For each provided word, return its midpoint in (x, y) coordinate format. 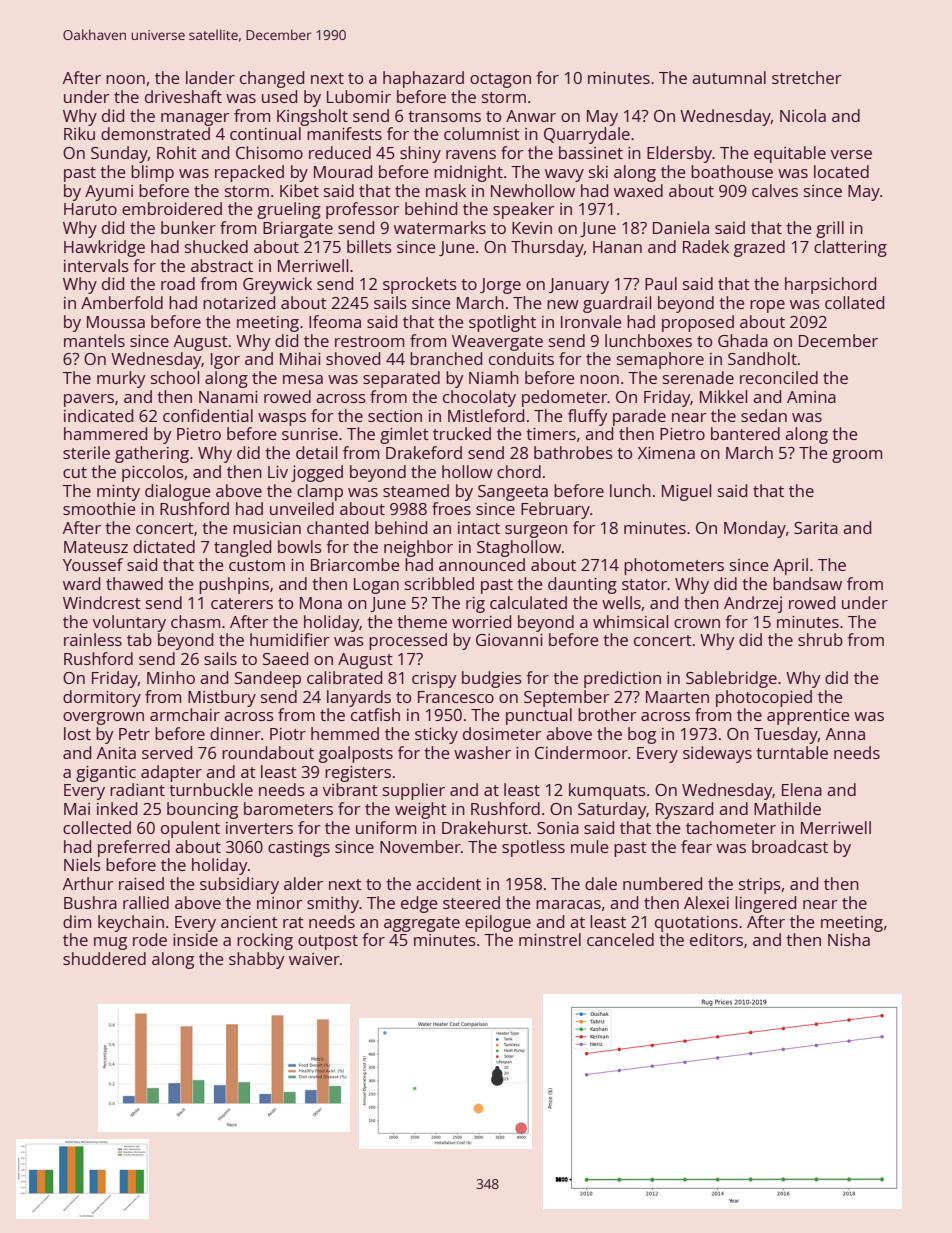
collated (854, 302)
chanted (337, 527)
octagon (500, 80)
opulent (190, 829)
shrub (820, 639)
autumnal (729, 77)
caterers (242, 603)
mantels (94, 340)
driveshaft (183, 96)
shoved (353, 358)
